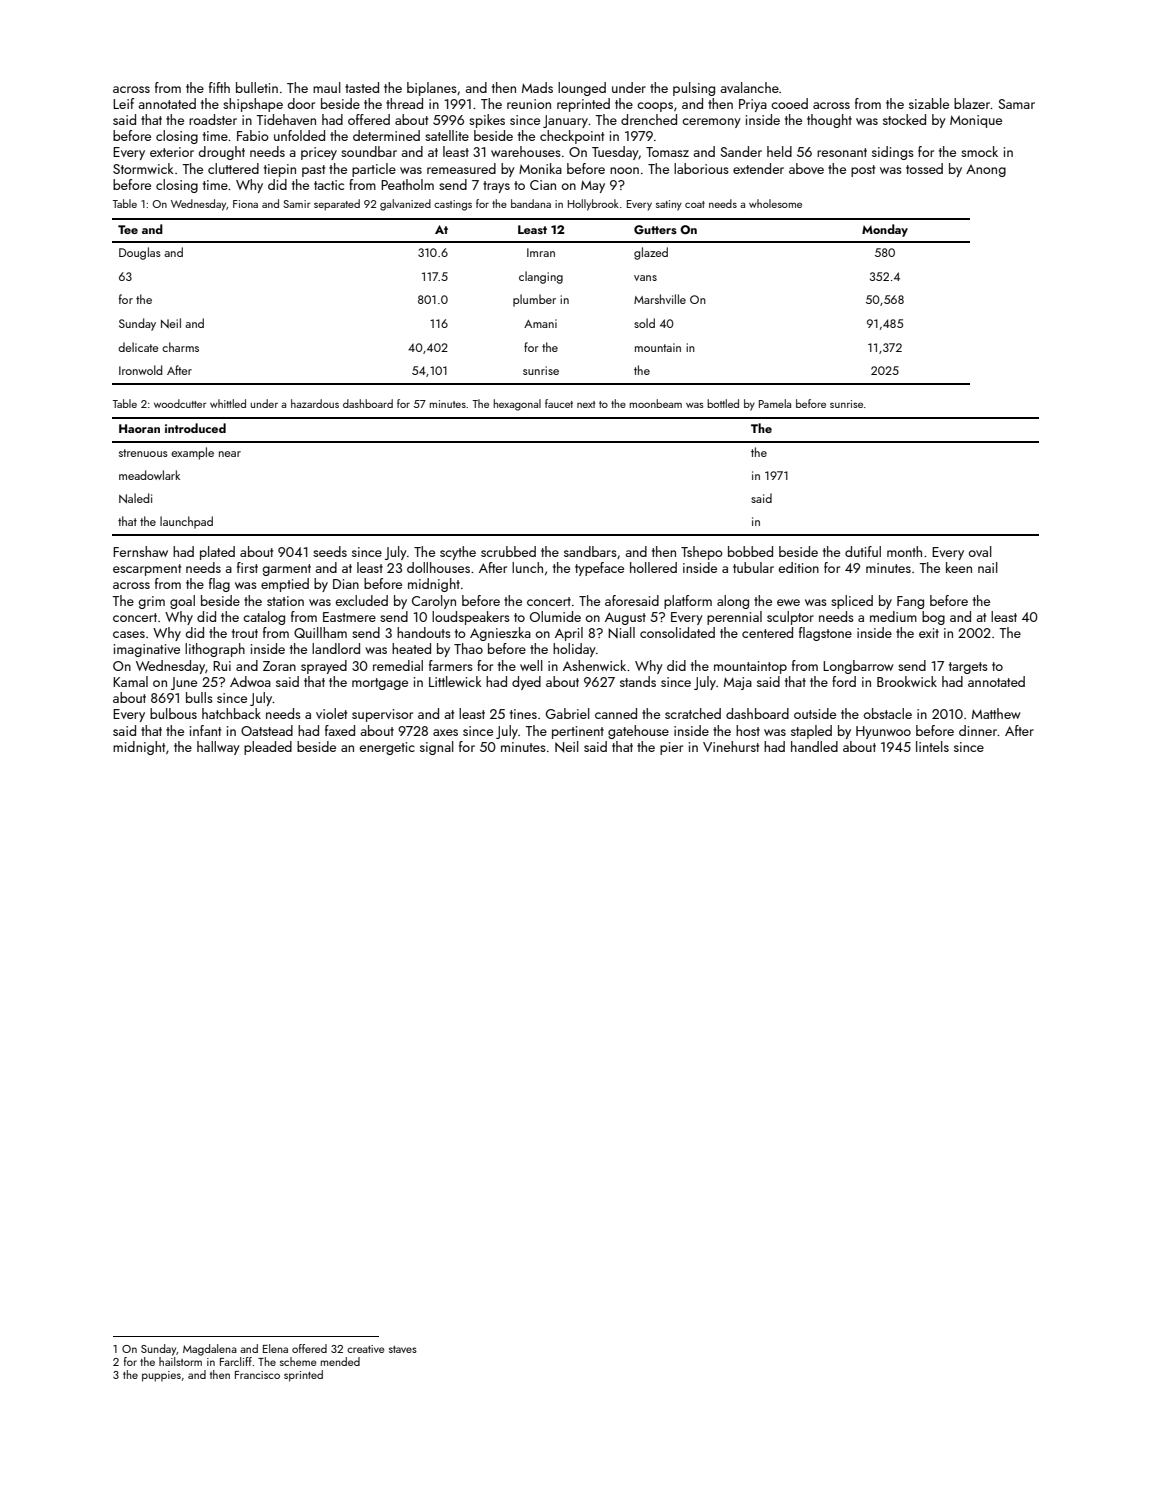  I want to click on excluded, so click(362, 600).
